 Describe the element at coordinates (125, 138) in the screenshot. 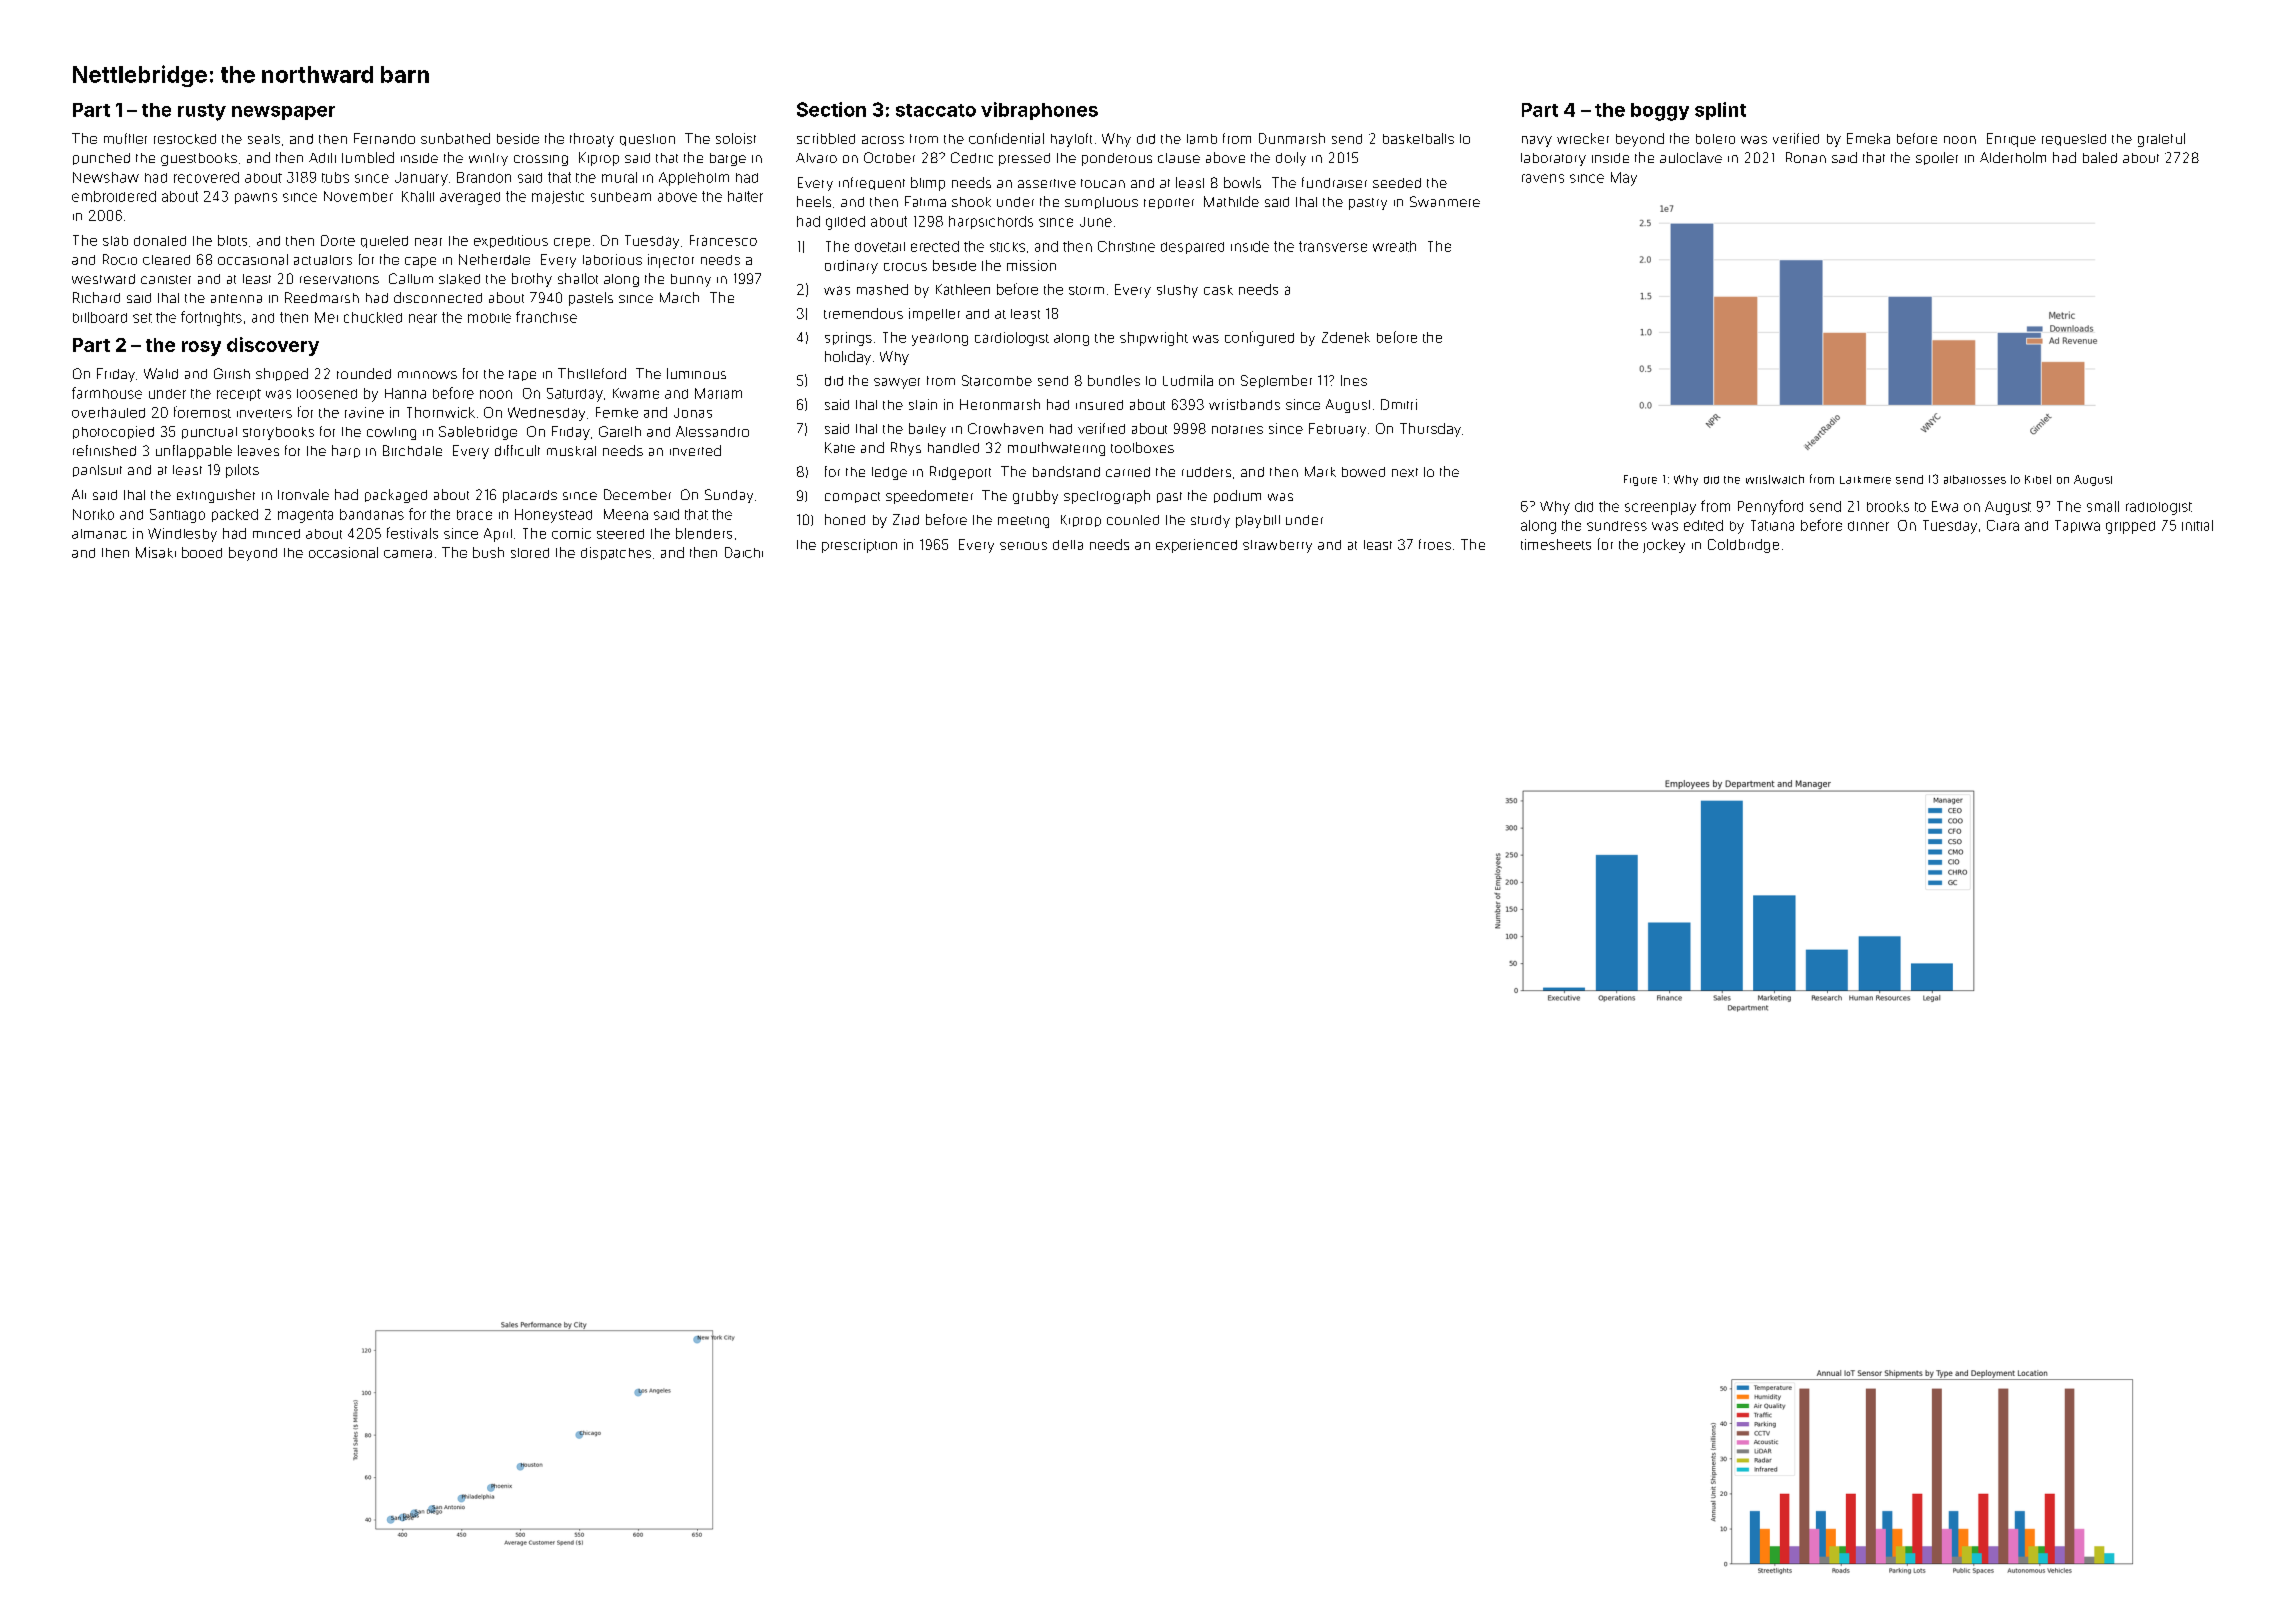

I see `muffler` at that location.
